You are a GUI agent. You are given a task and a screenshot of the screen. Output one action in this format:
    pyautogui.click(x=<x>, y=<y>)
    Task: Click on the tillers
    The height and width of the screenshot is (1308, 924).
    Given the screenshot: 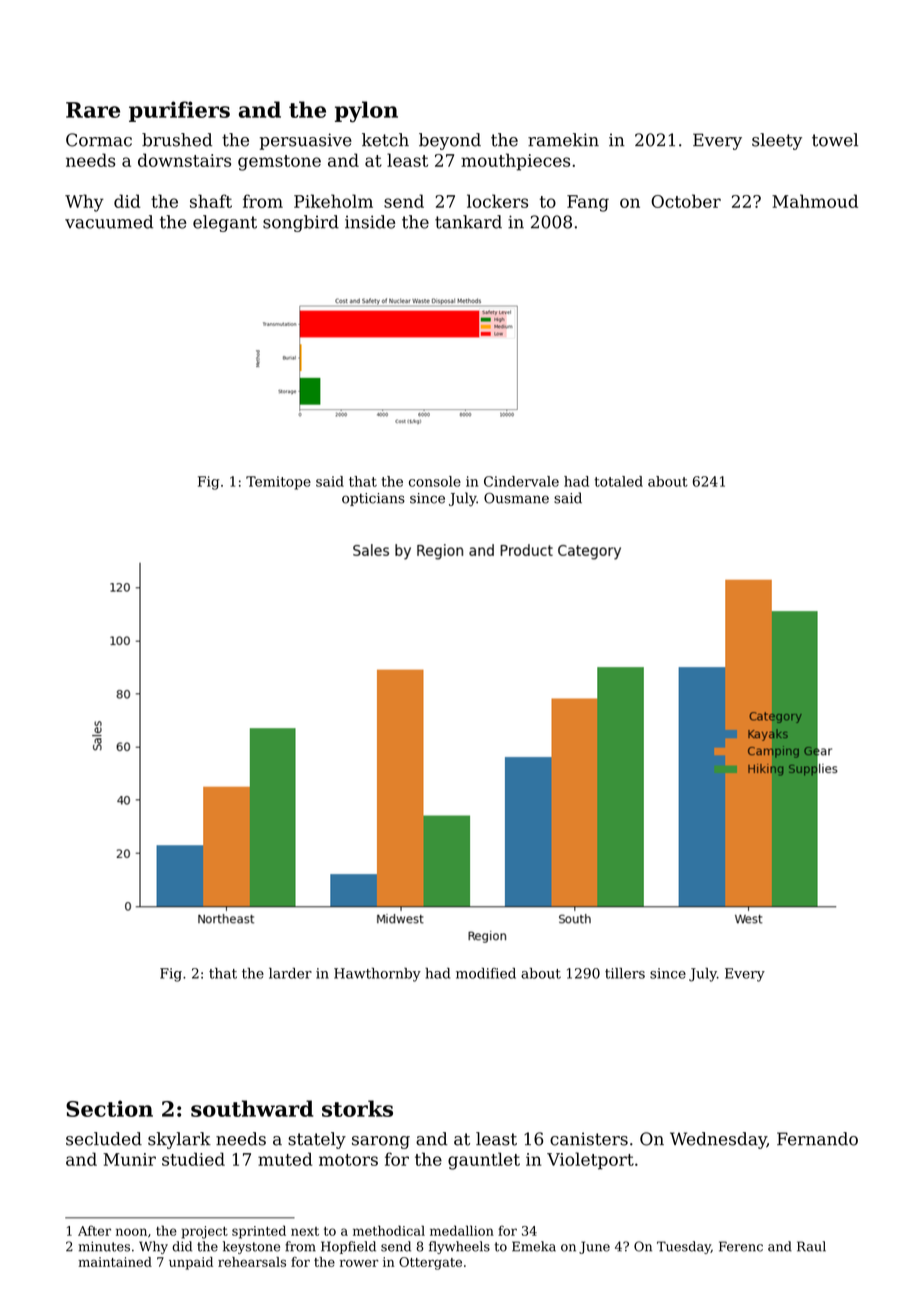 What is the action you would take?
    pyautogui.click(x=625, y=973)
